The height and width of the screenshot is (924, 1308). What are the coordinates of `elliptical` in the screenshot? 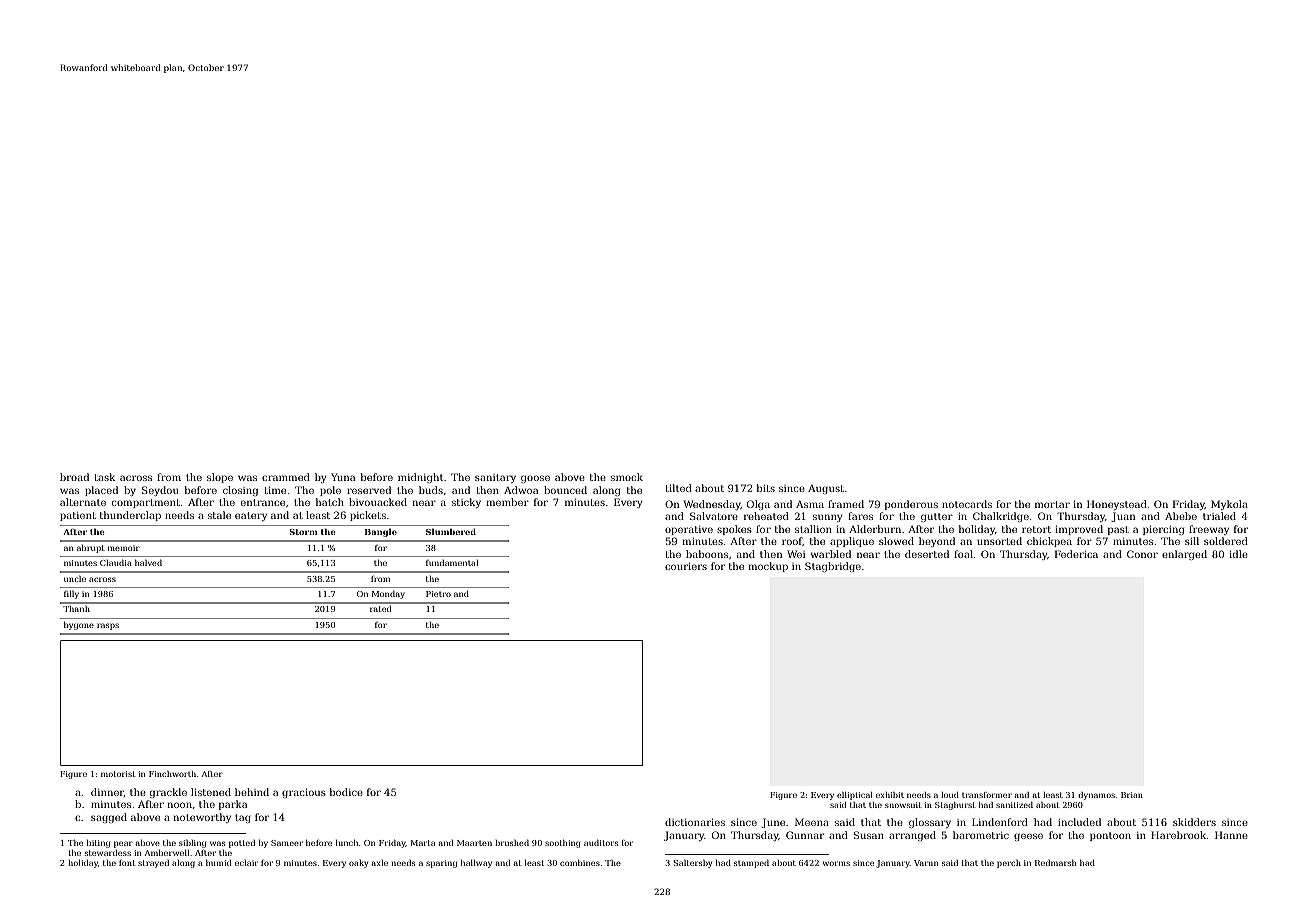 It's located at (855, 796).
